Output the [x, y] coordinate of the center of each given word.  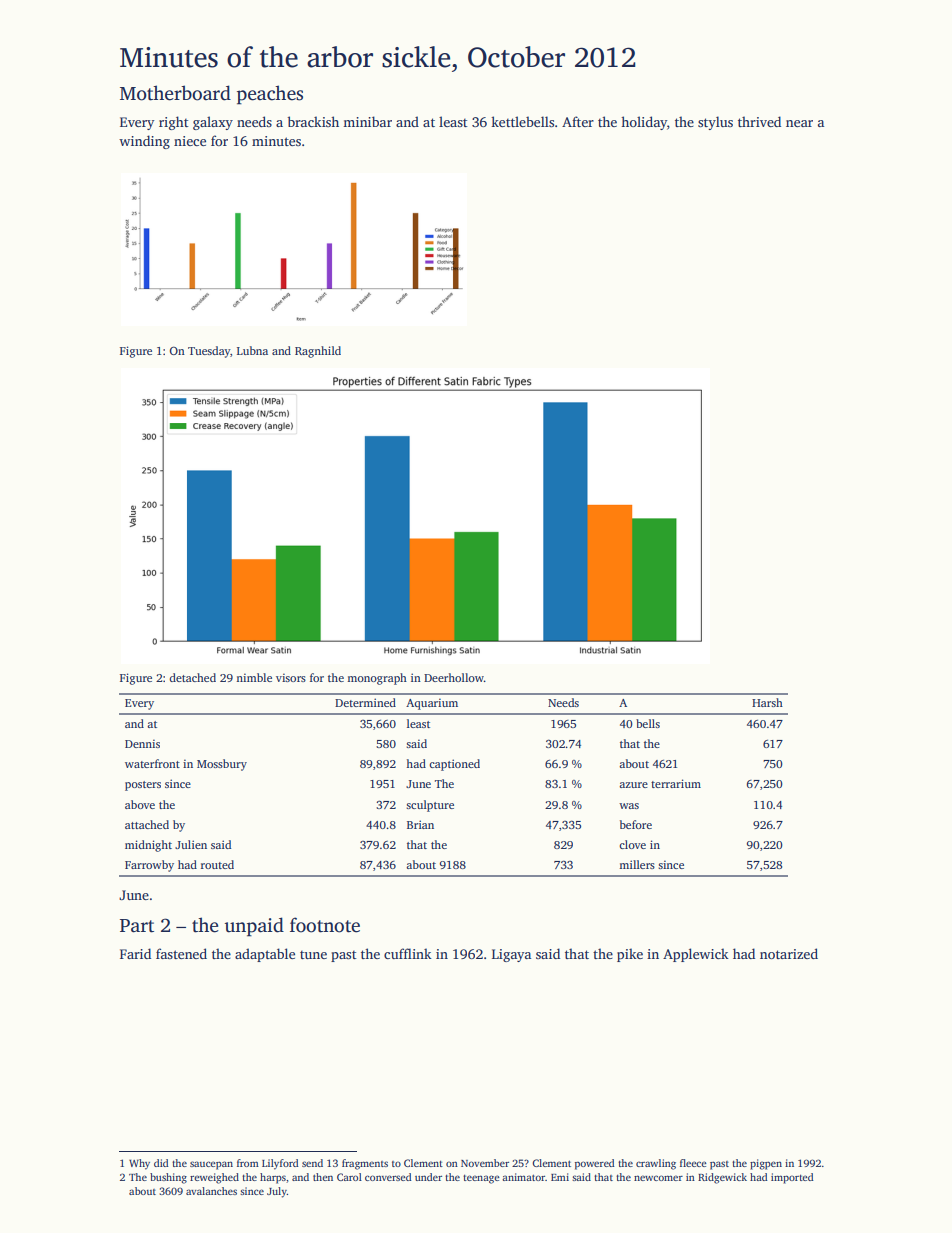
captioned [455, 765]
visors [291, 677]
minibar [368, 121]
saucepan [211, 1165]
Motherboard [175, 93]
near [799, 123]
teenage [481, 1179]
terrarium [676, 783]
